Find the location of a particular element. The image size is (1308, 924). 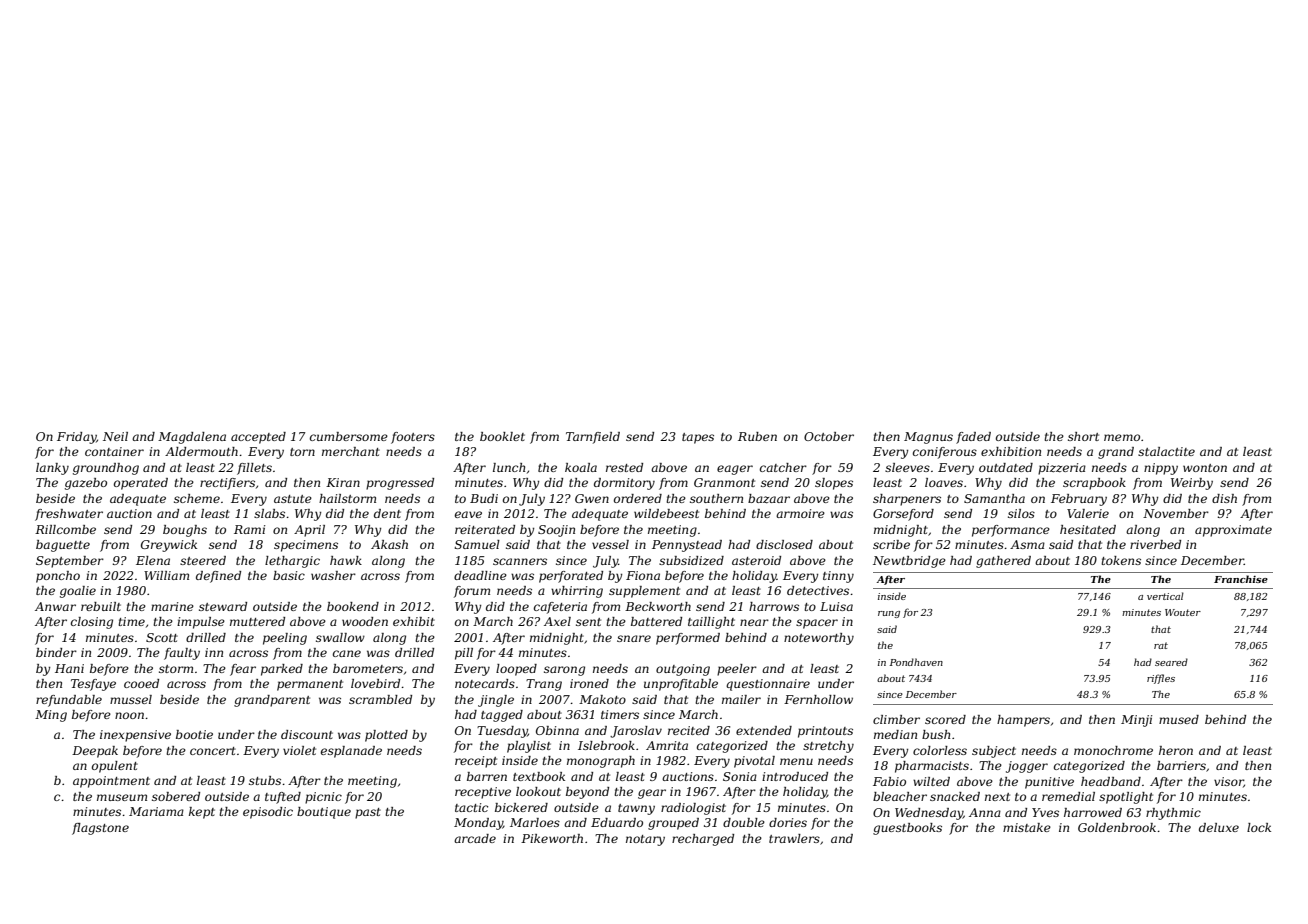

recharged is located at coordinates (703, 840).
